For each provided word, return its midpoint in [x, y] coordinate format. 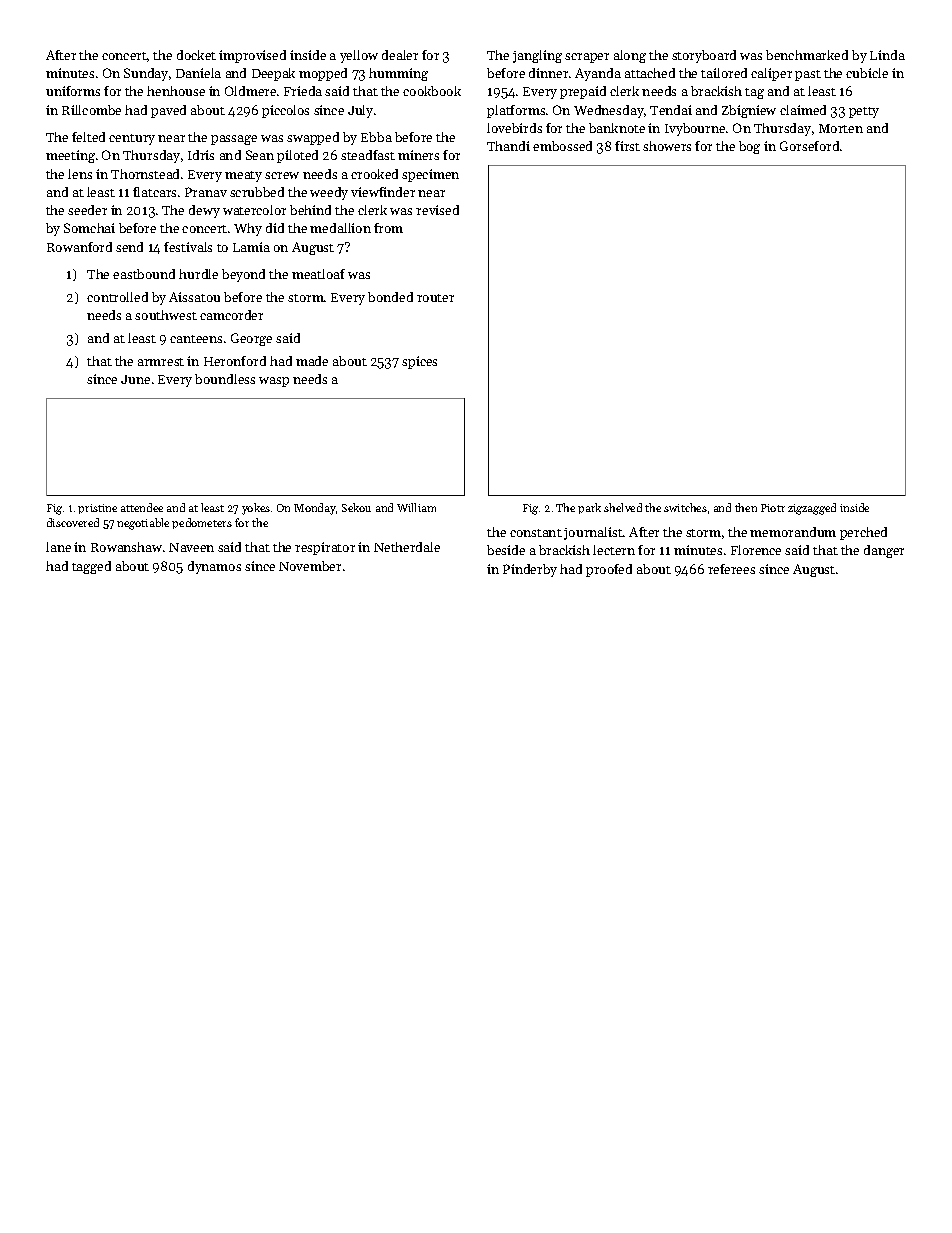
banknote [617, 128]
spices [419, 362]
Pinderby [530, 570]
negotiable [143, 524]
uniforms [73, 91]
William [416, 507]
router [435, 298]
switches [685, 507]
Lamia [251, 247]
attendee [142, 507]
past [808, 75]
